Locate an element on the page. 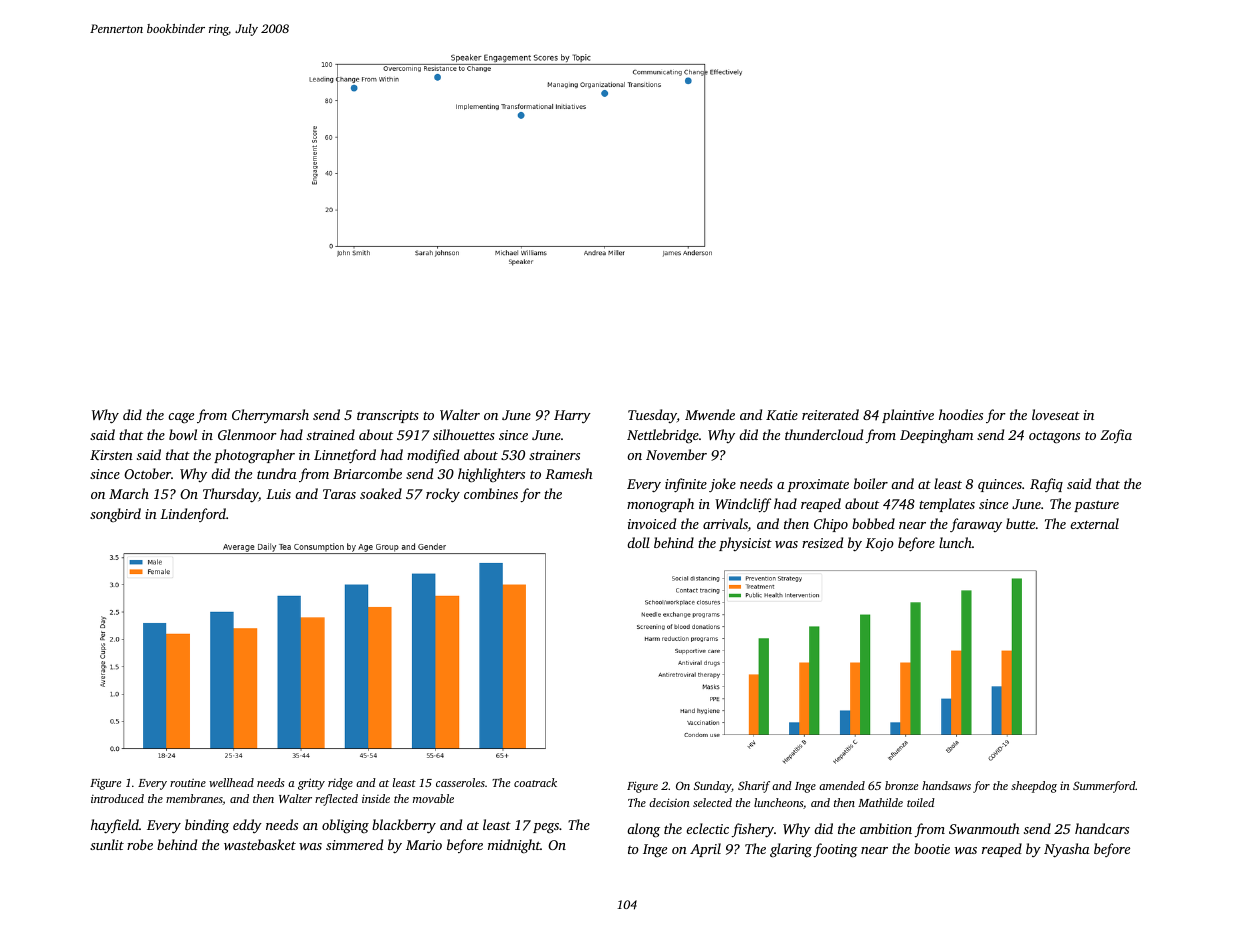  Kirsten is located at coordinates (111, 455).
